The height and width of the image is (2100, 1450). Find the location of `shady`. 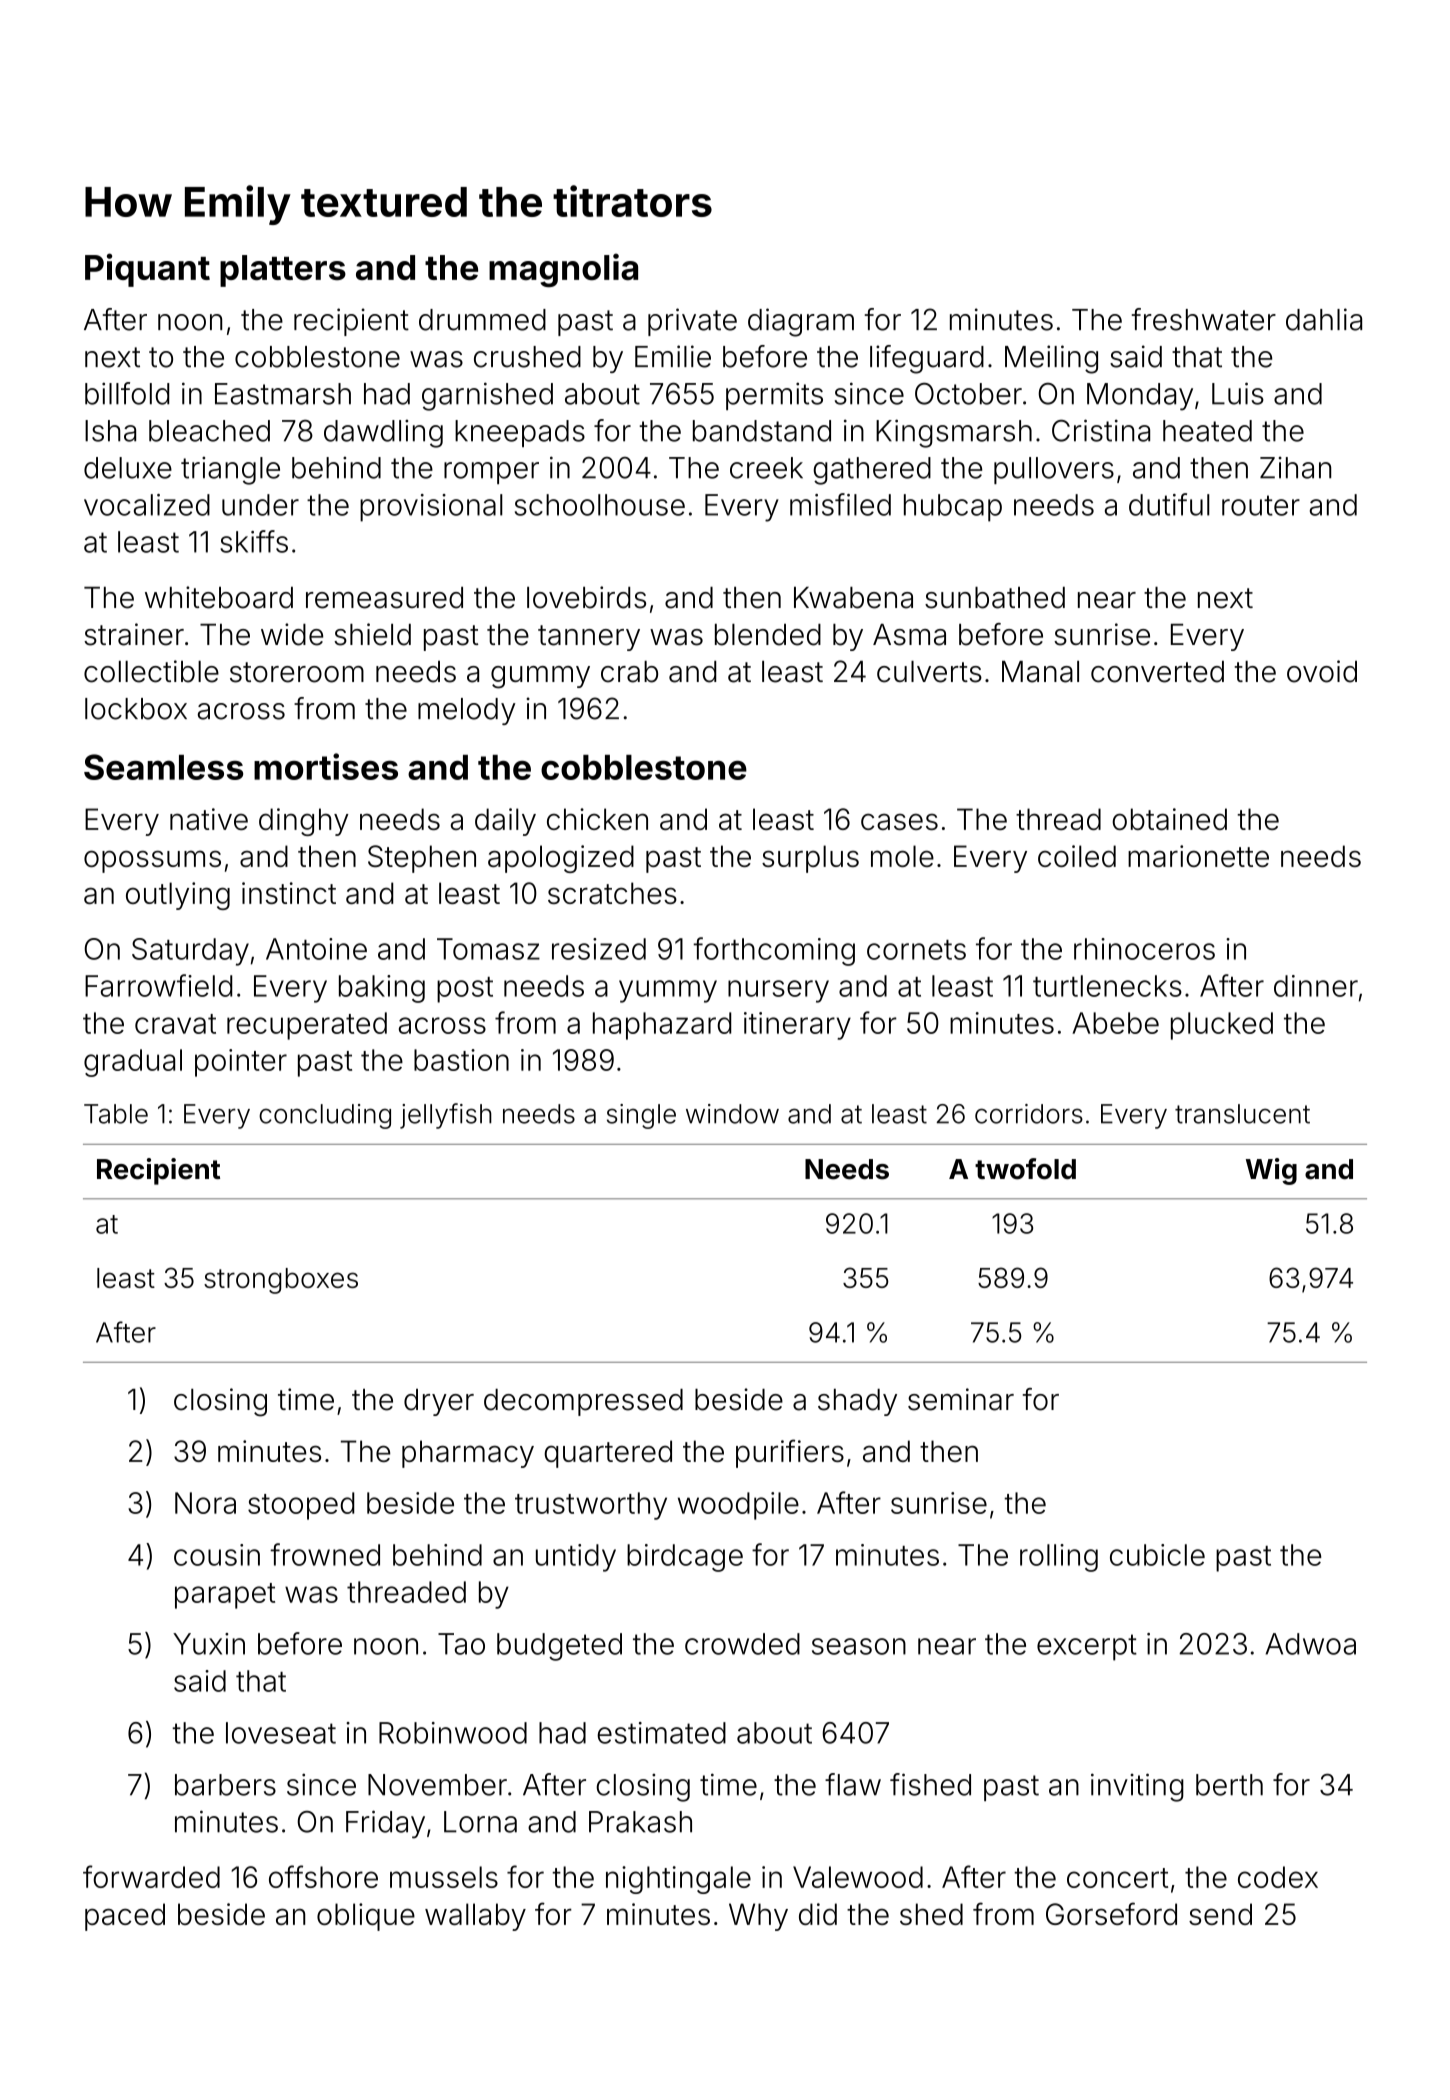

shady is located at coordinates (857, 1402).
